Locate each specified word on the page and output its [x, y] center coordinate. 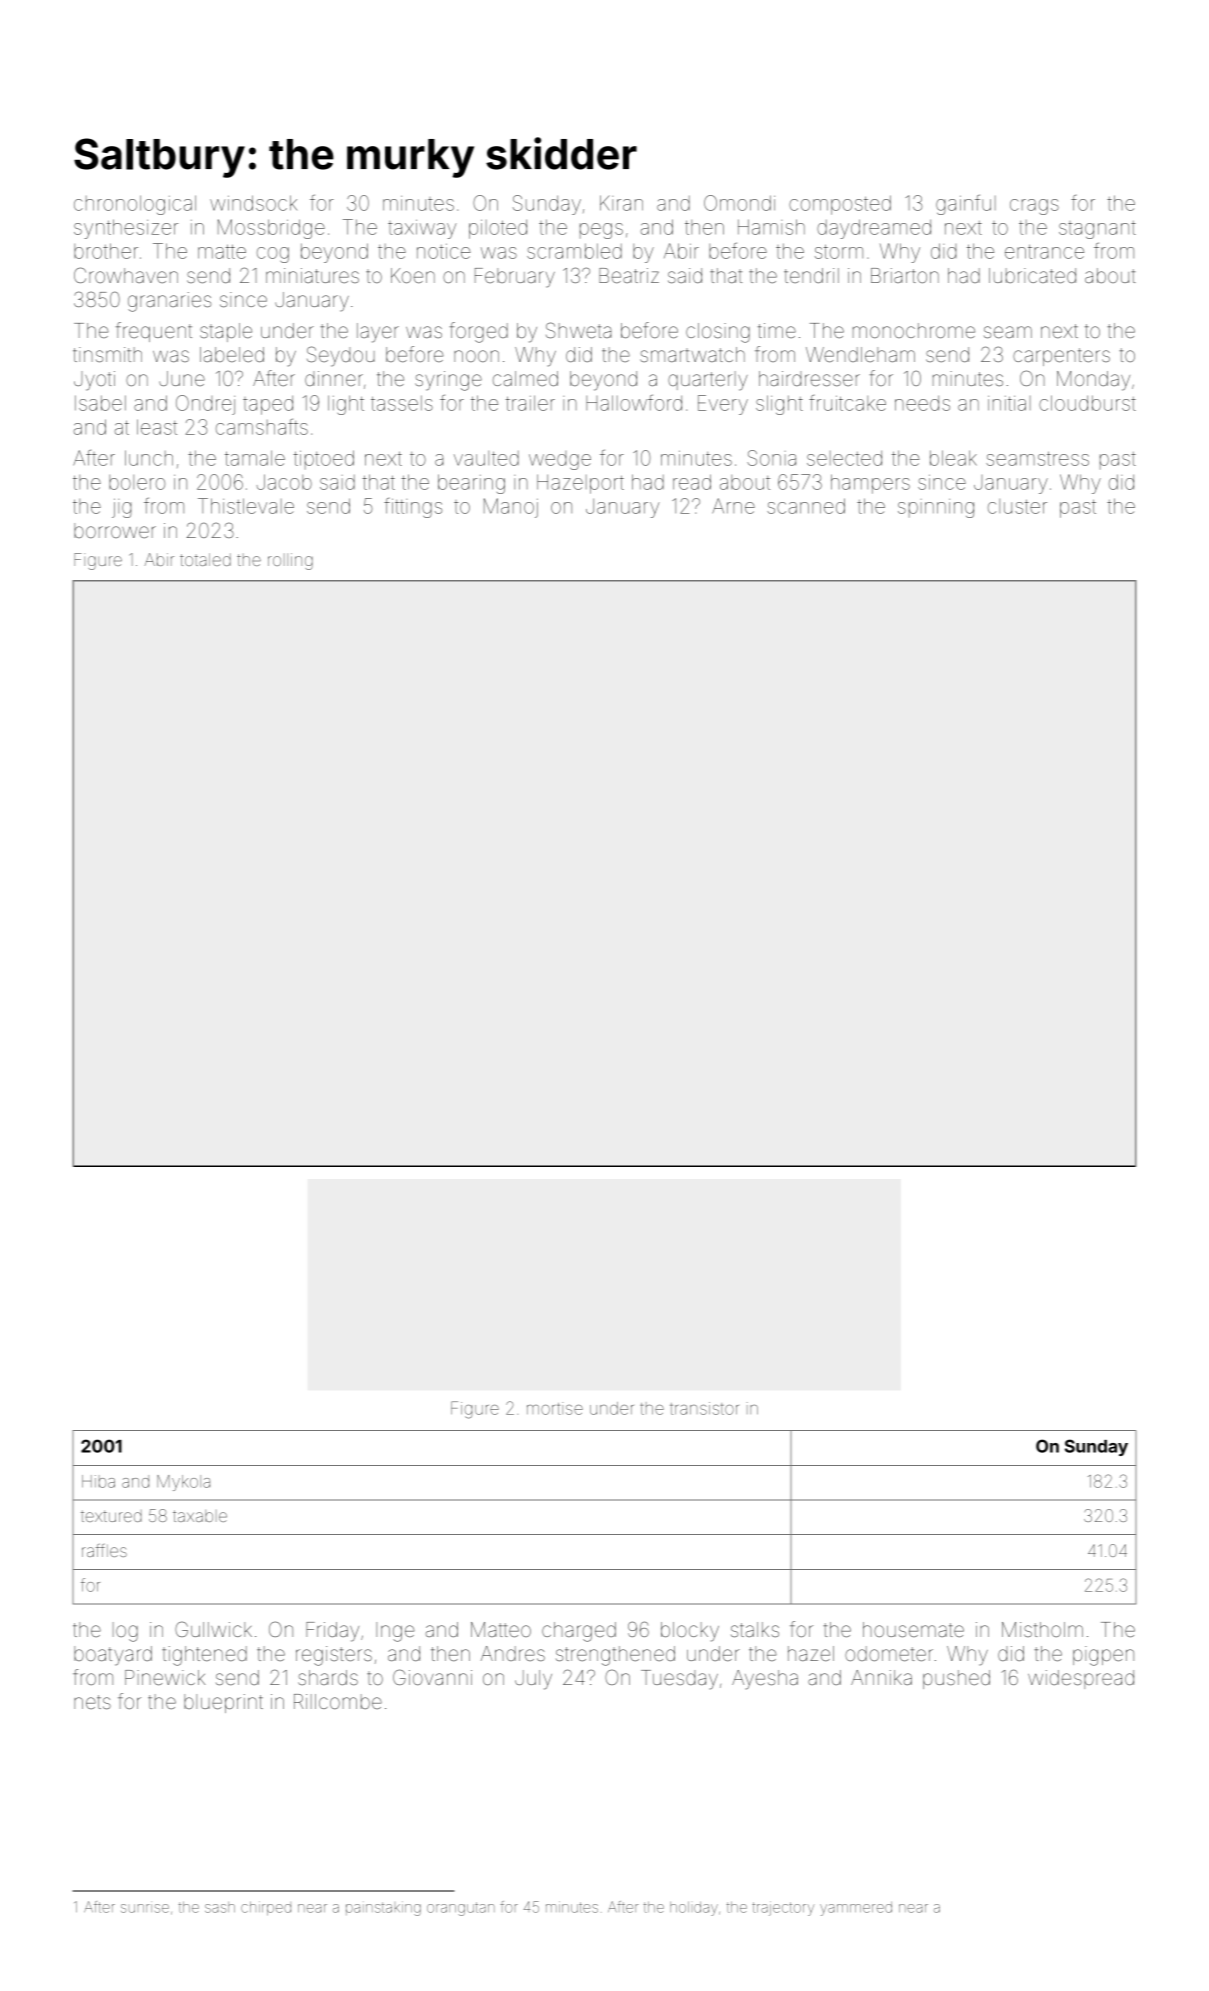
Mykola [183, 1483]
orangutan [461, 1909]
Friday [332, 1632]
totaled [205, 559]
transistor [704, 1408]
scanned [806, 506]
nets [92, 1702]
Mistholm [1042, 1629]
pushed [956, 1679]
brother [106, 251]
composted [840, 205]
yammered [856, 1909]
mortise [555, 1408]
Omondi [739, 203]
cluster [1017, 506]
